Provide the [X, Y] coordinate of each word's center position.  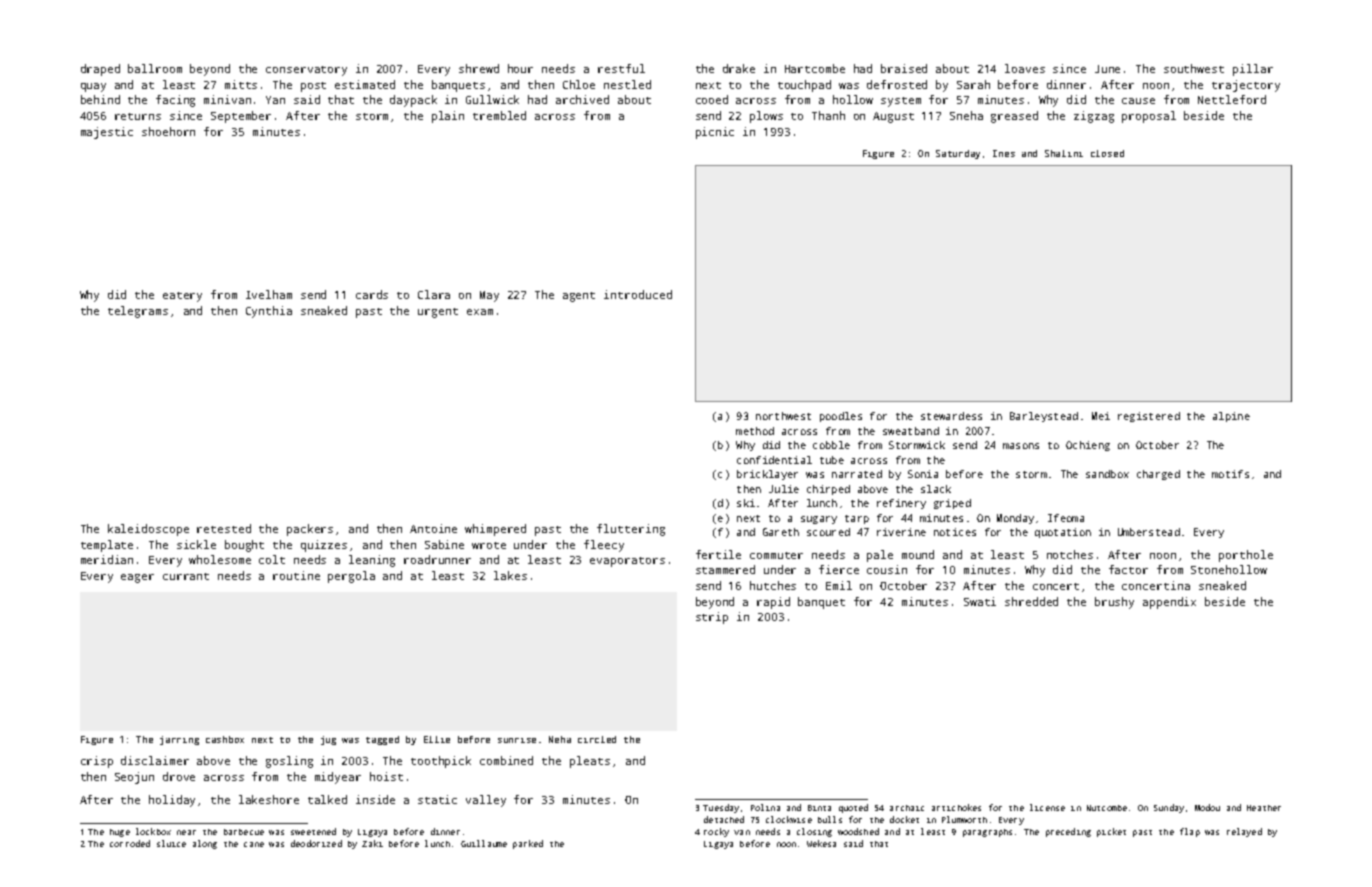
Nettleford [1232, 99]
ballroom [155, 68]
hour [520, 68]
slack [936, 489]
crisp [97, 762]
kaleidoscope [148, 530]
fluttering [631, 530]
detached [724, 819]
